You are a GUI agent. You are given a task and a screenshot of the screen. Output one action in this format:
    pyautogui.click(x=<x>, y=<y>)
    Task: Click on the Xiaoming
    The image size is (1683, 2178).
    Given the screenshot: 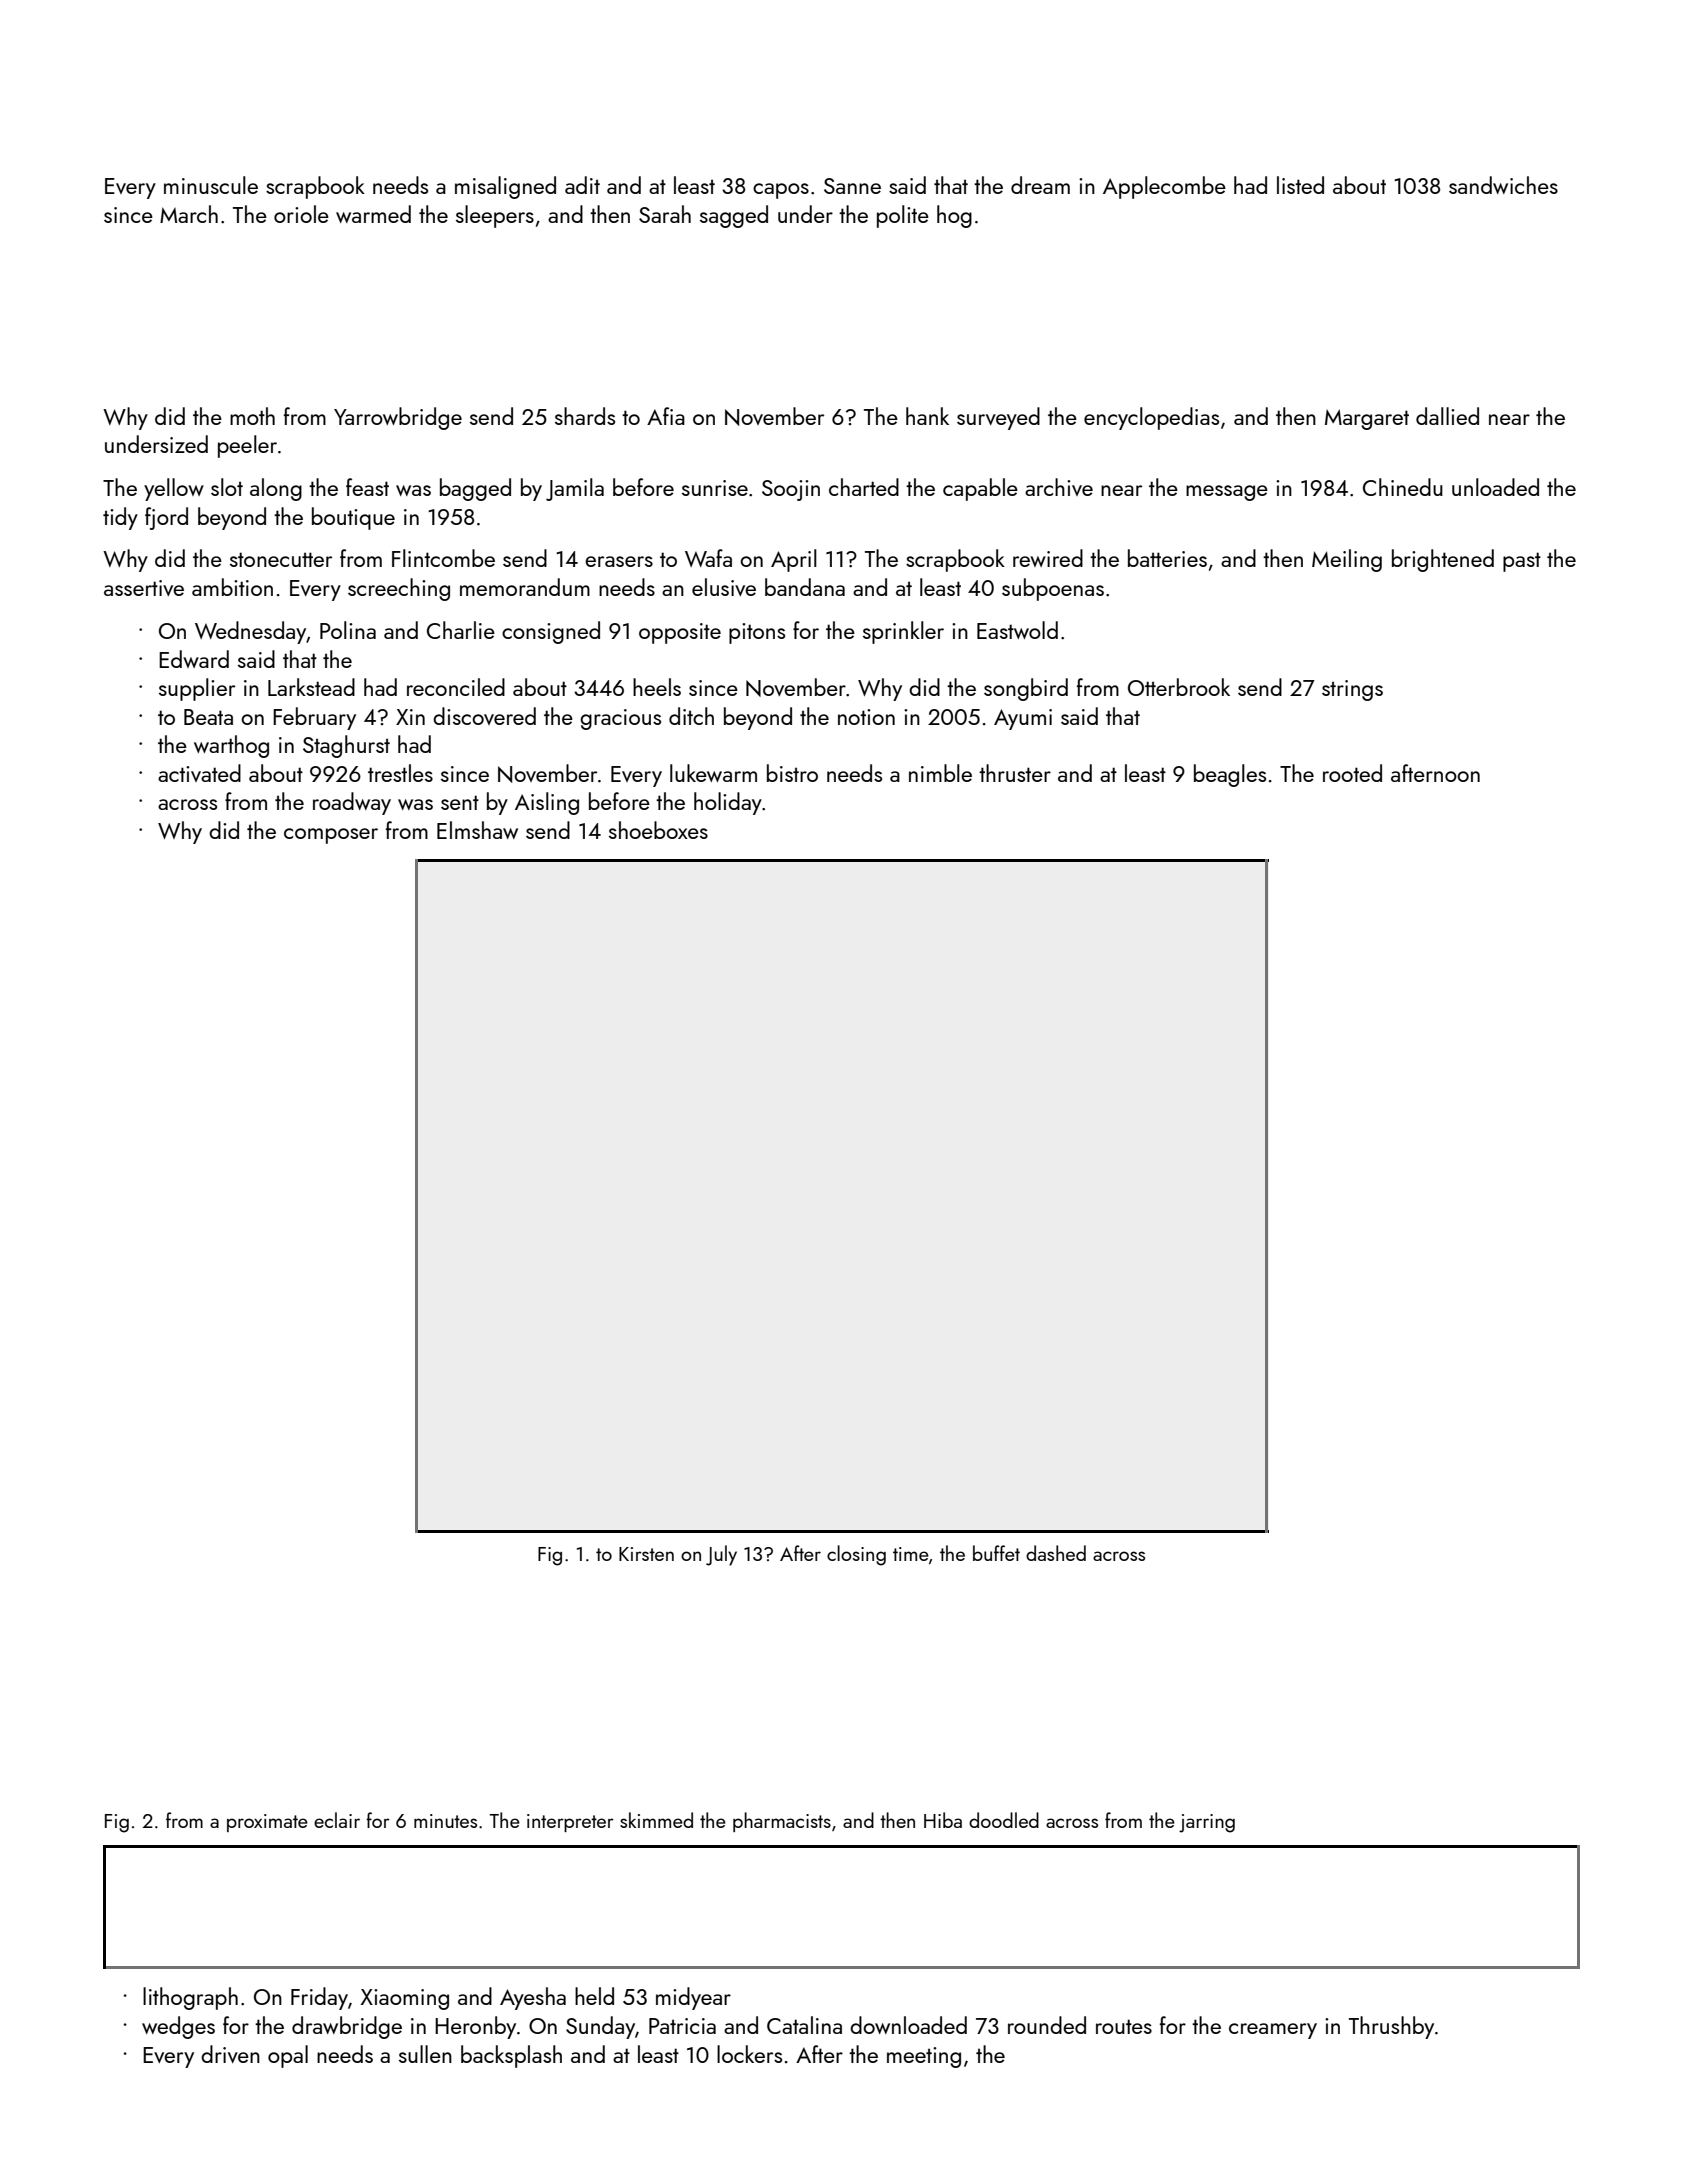 What is the action you would take?
    pyautogui.click(x=405, y=1999)
